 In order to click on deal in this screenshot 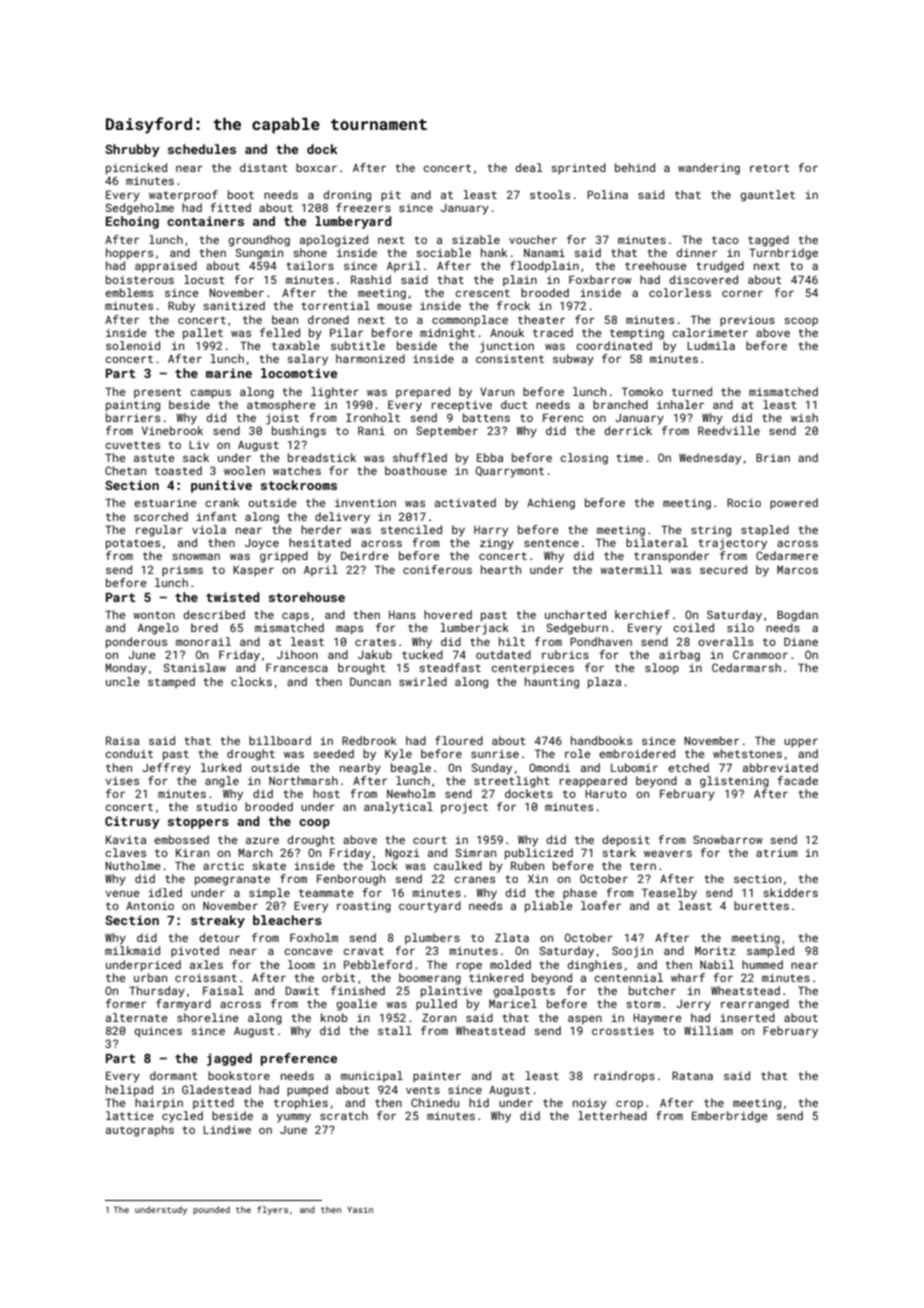, I will do `click(529, 167)`.
